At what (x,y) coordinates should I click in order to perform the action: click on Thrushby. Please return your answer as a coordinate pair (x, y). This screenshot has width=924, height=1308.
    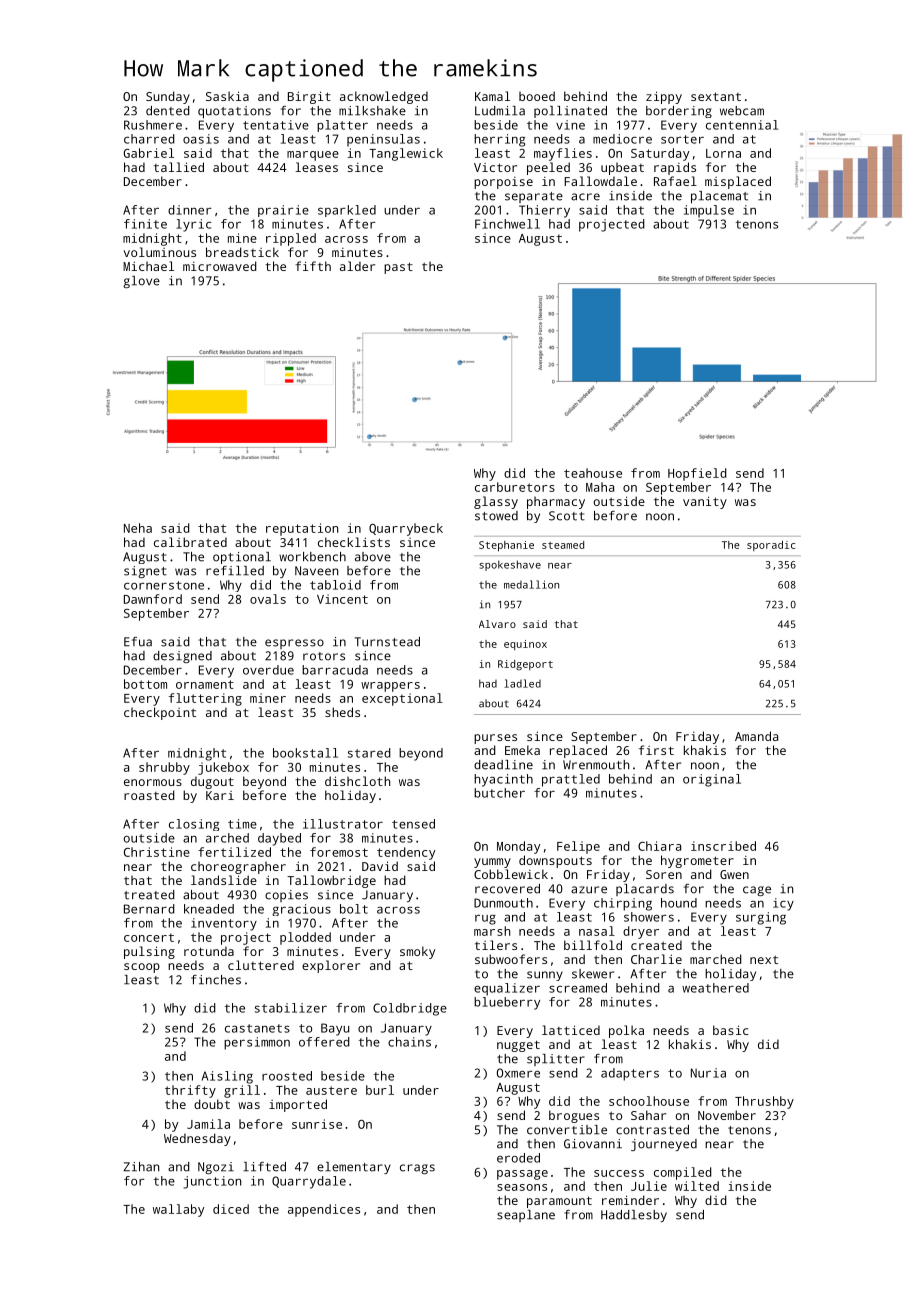
    Looking at the image, I should click on (764, 1102).
